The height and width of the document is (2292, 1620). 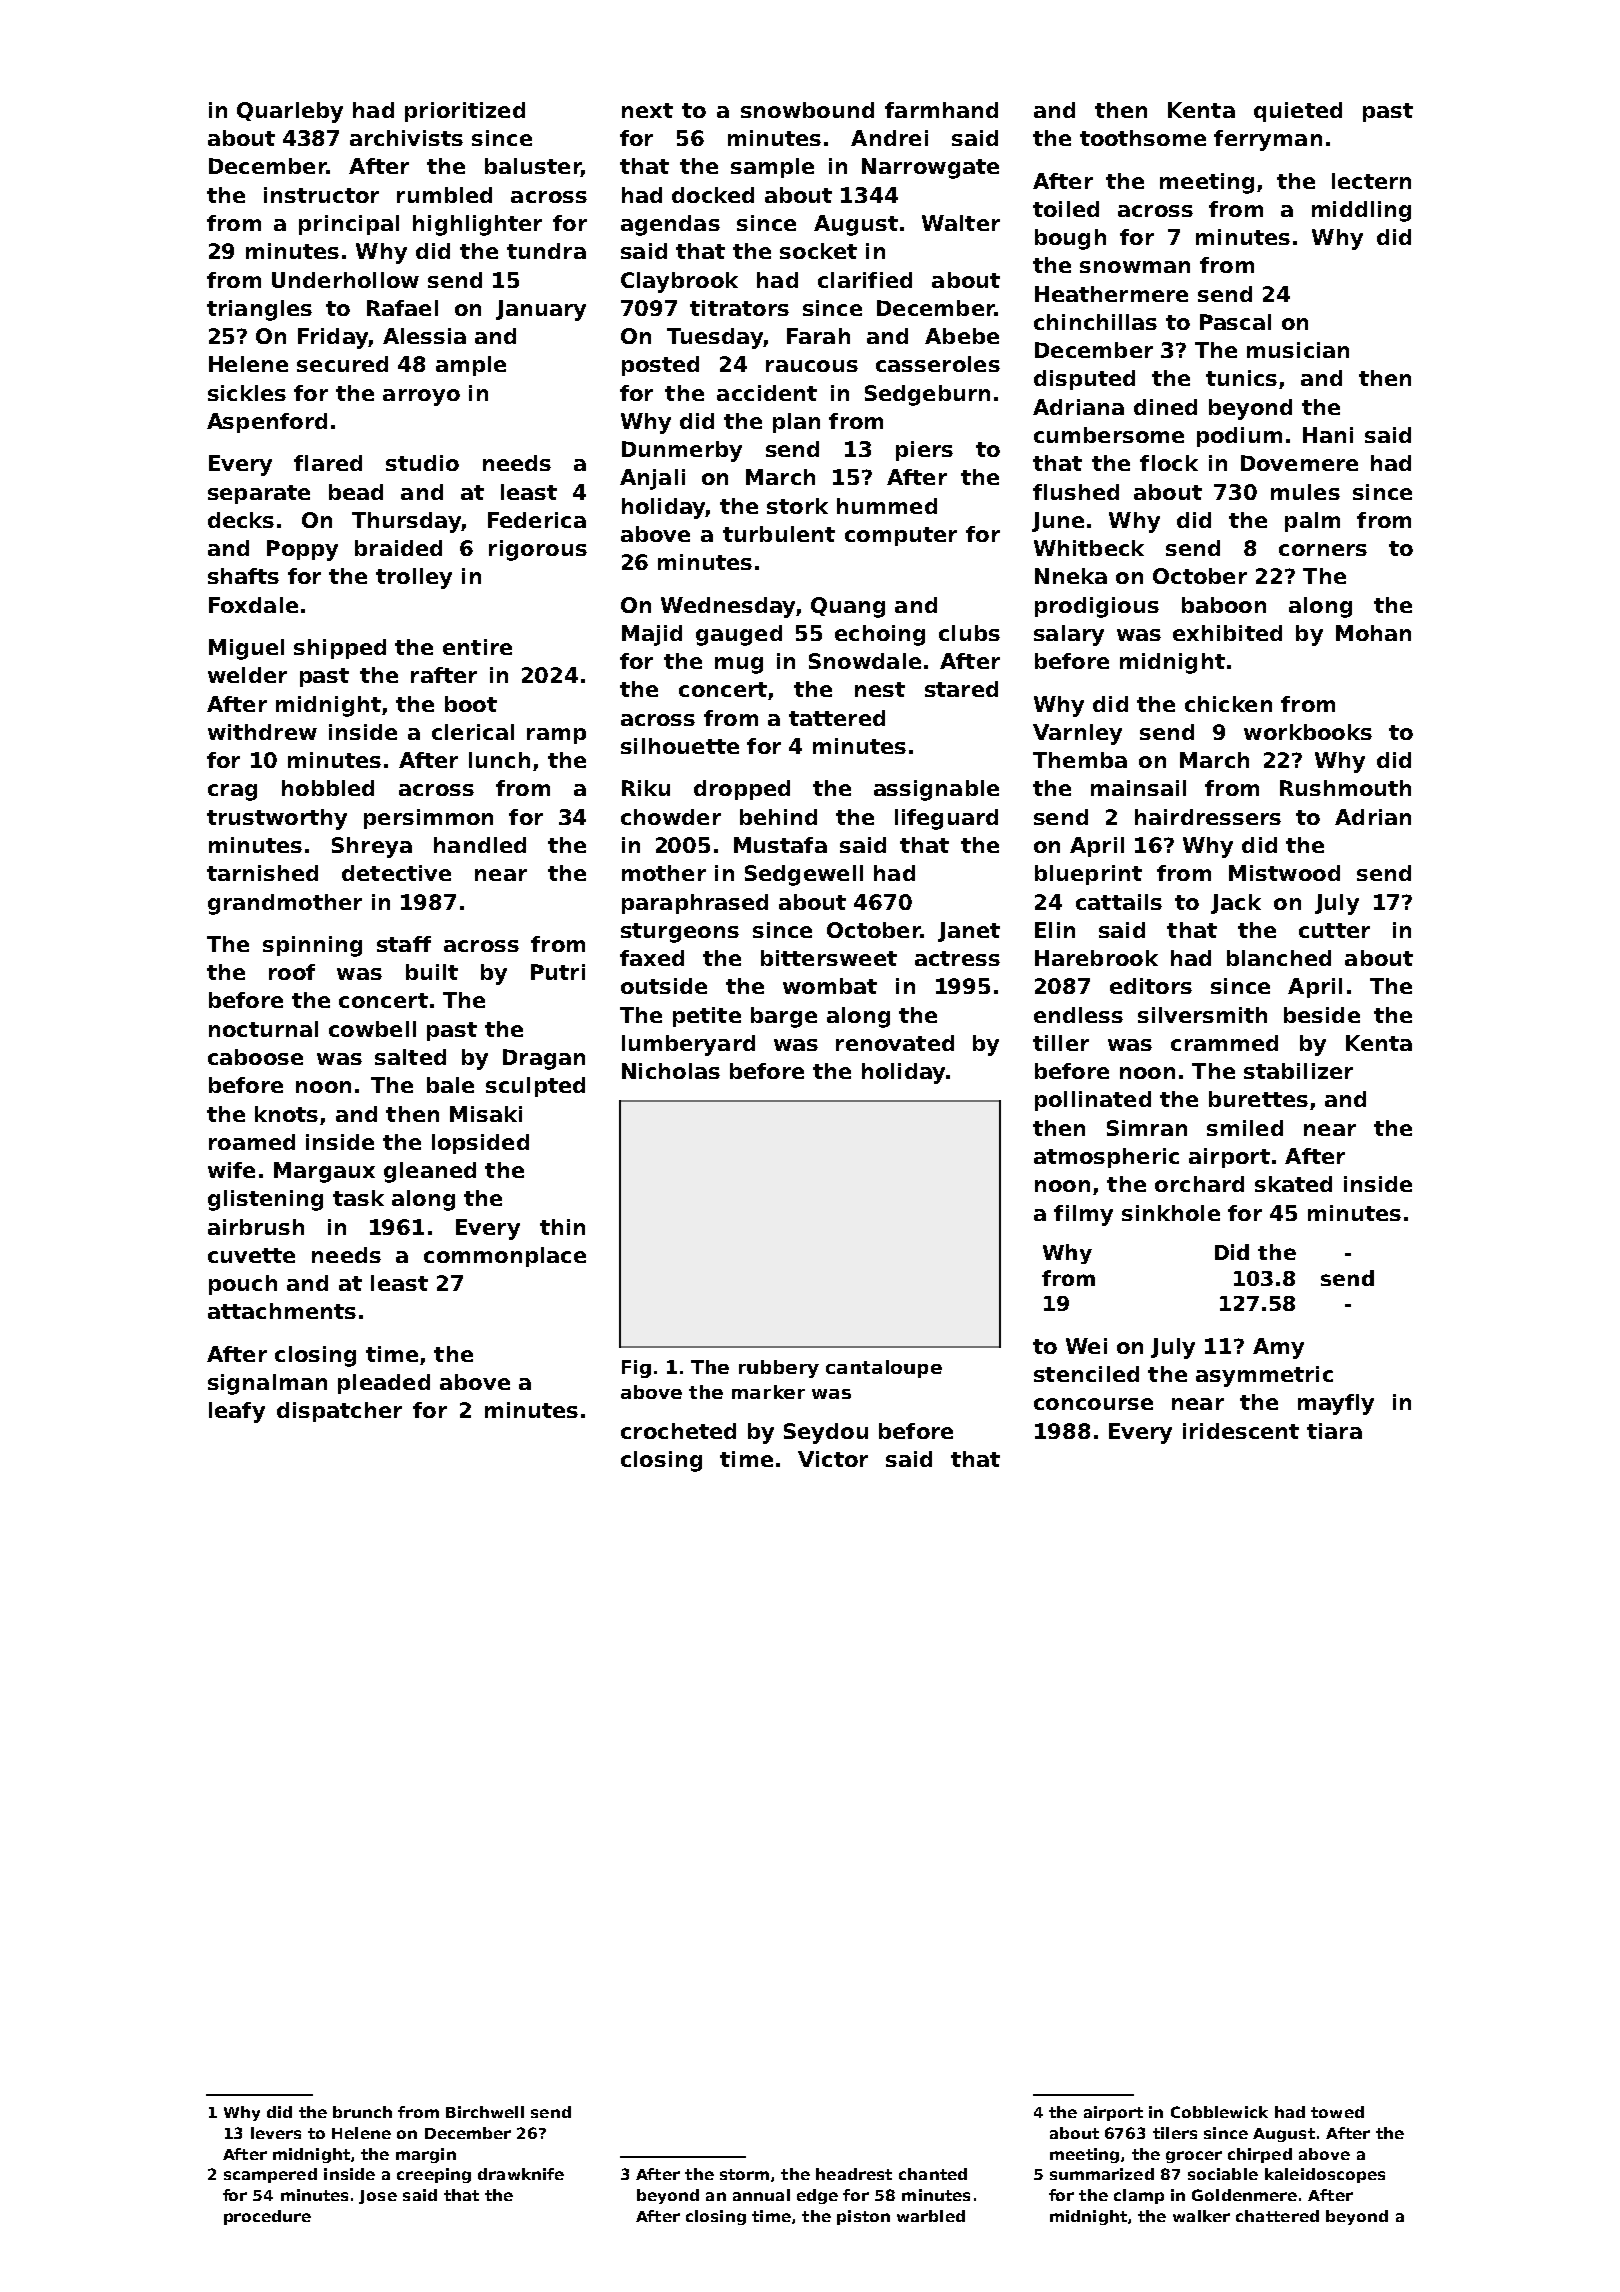 I want to click on commonplace, so click(x=505, y=1257).
